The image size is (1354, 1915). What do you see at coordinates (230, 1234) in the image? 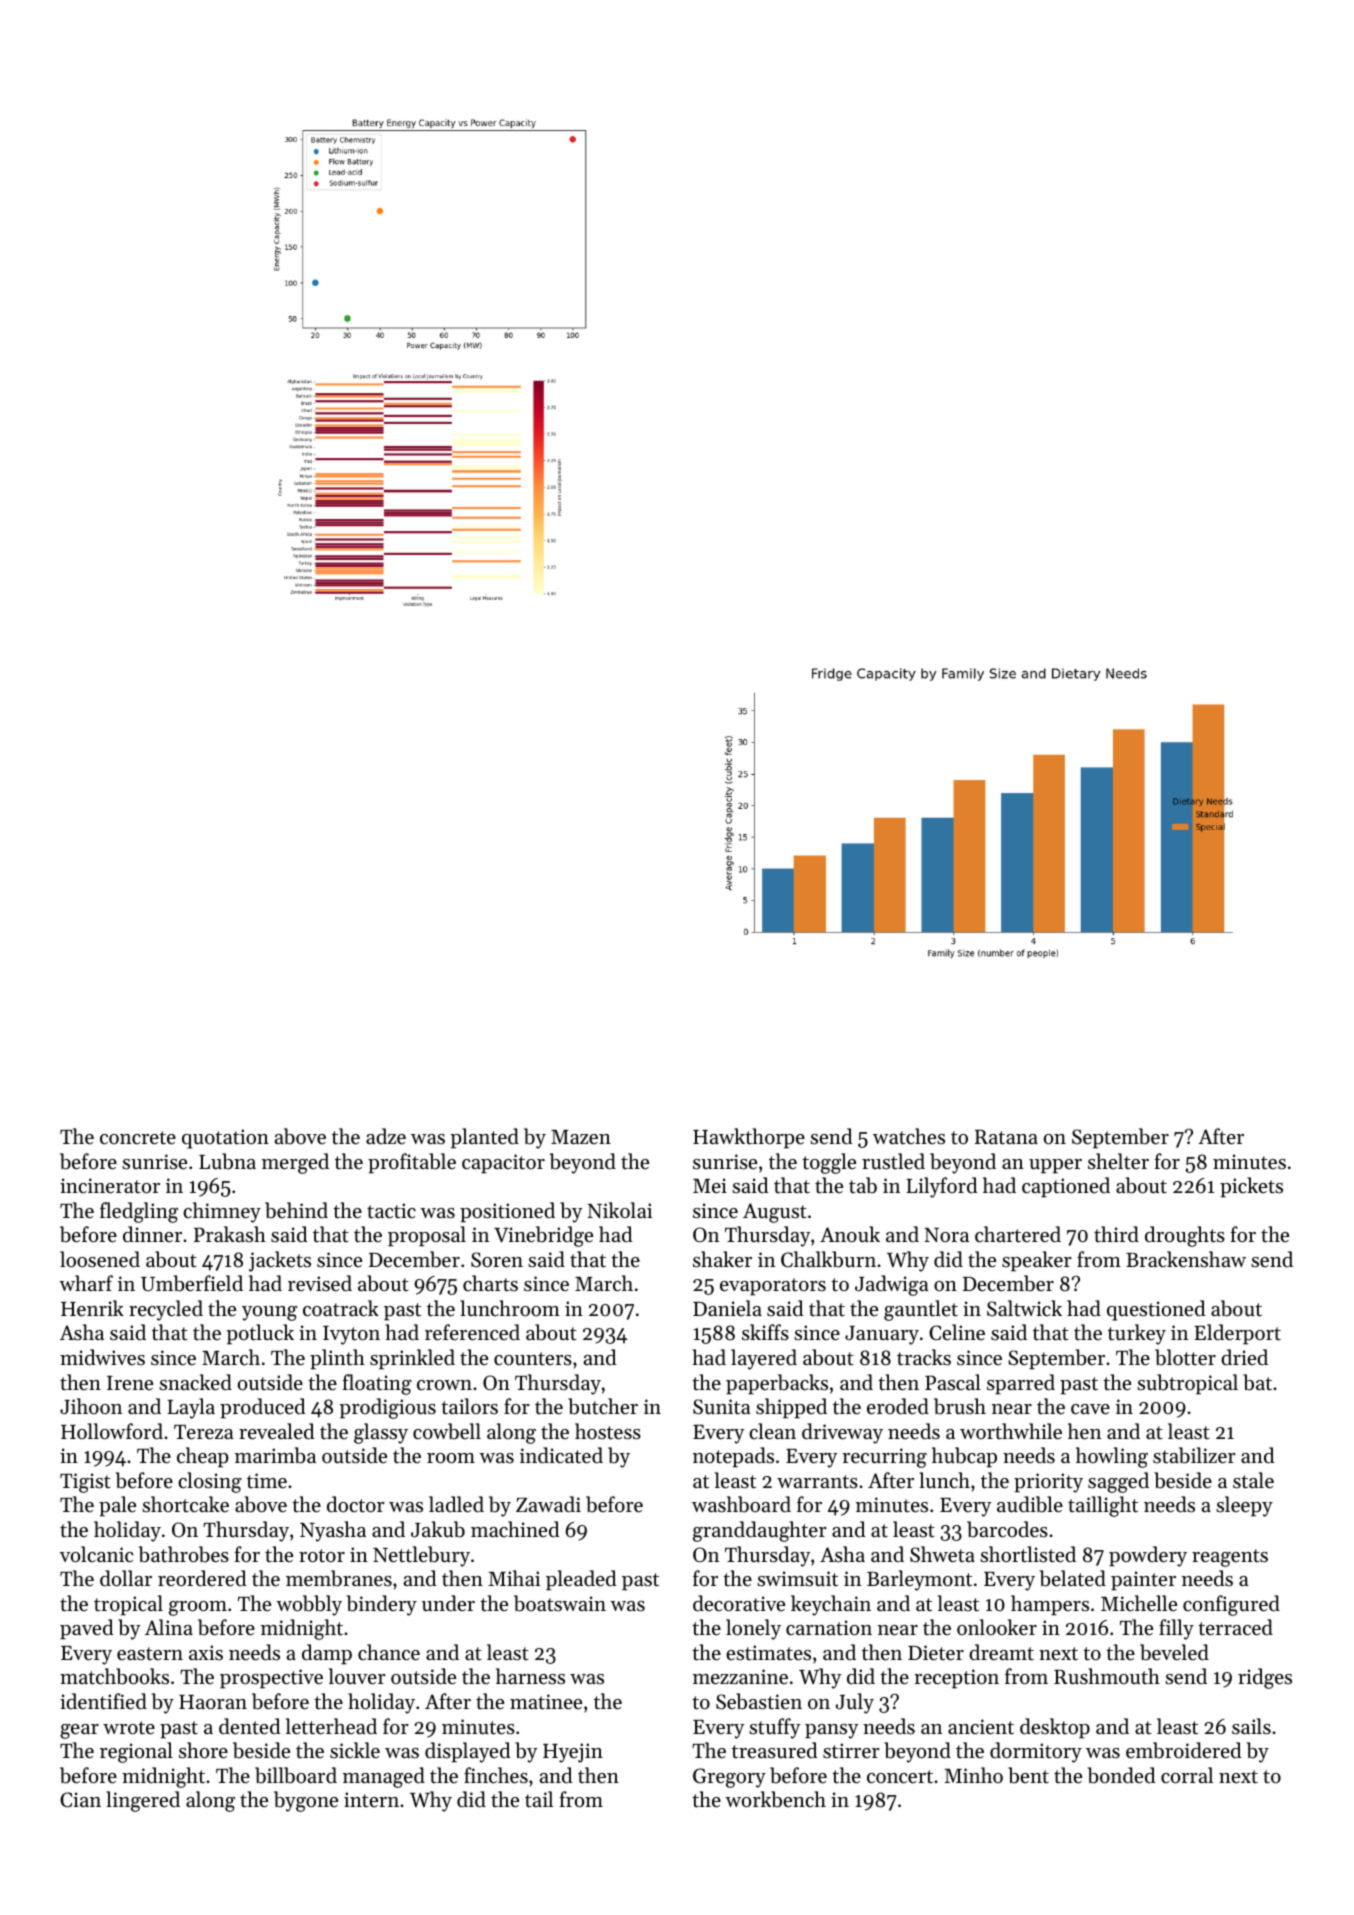
I see `Prakash` at bounding box center [230, 1234].
